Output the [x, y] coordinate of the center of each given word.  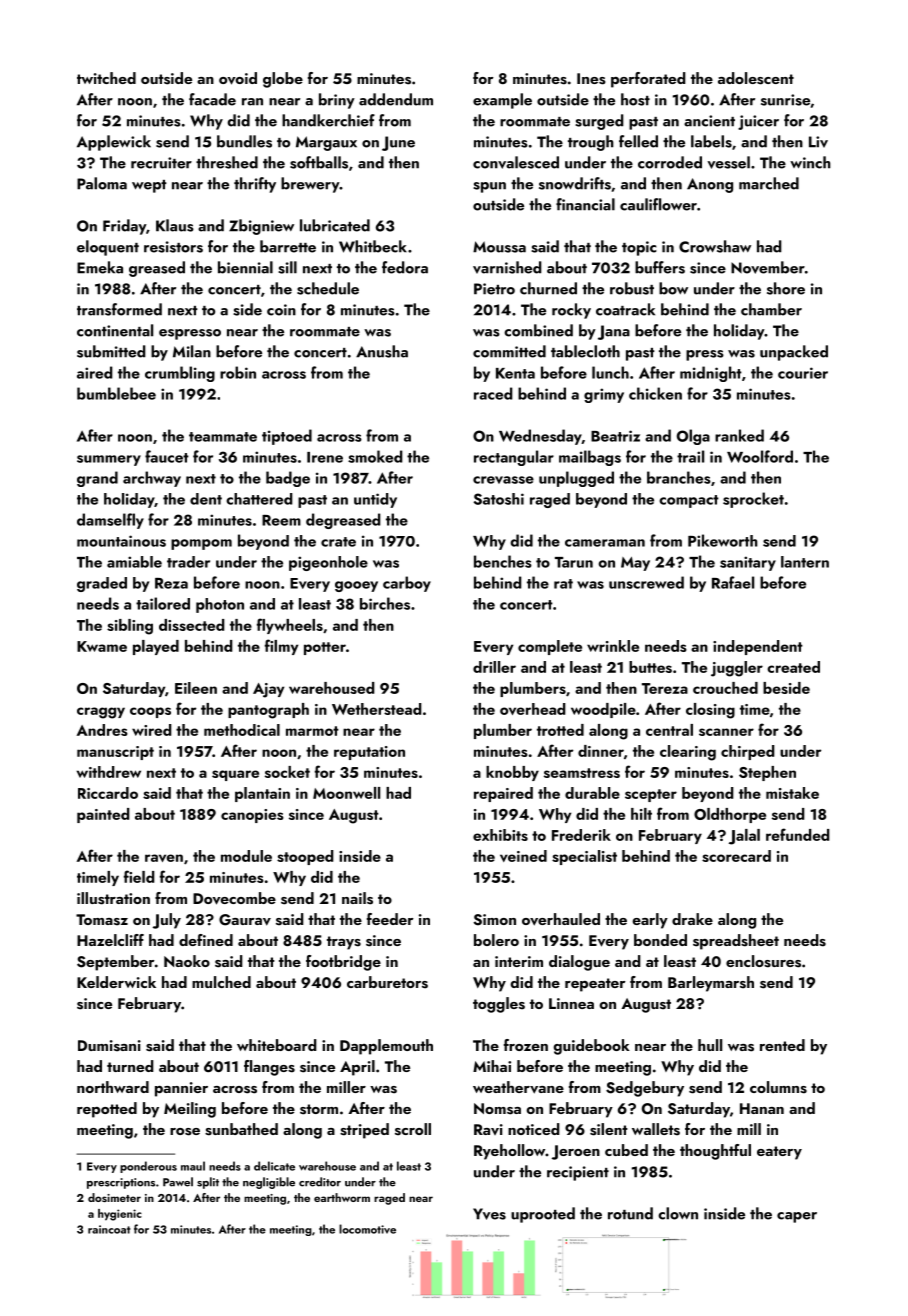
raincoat [109, 1229]
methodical [242, 730]
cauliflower [658, 204]
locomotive [367, 1229]
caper [797, 1217]
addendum [396, 99]
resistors [173, 247]
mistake [792, 793]
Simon [494, 920]
